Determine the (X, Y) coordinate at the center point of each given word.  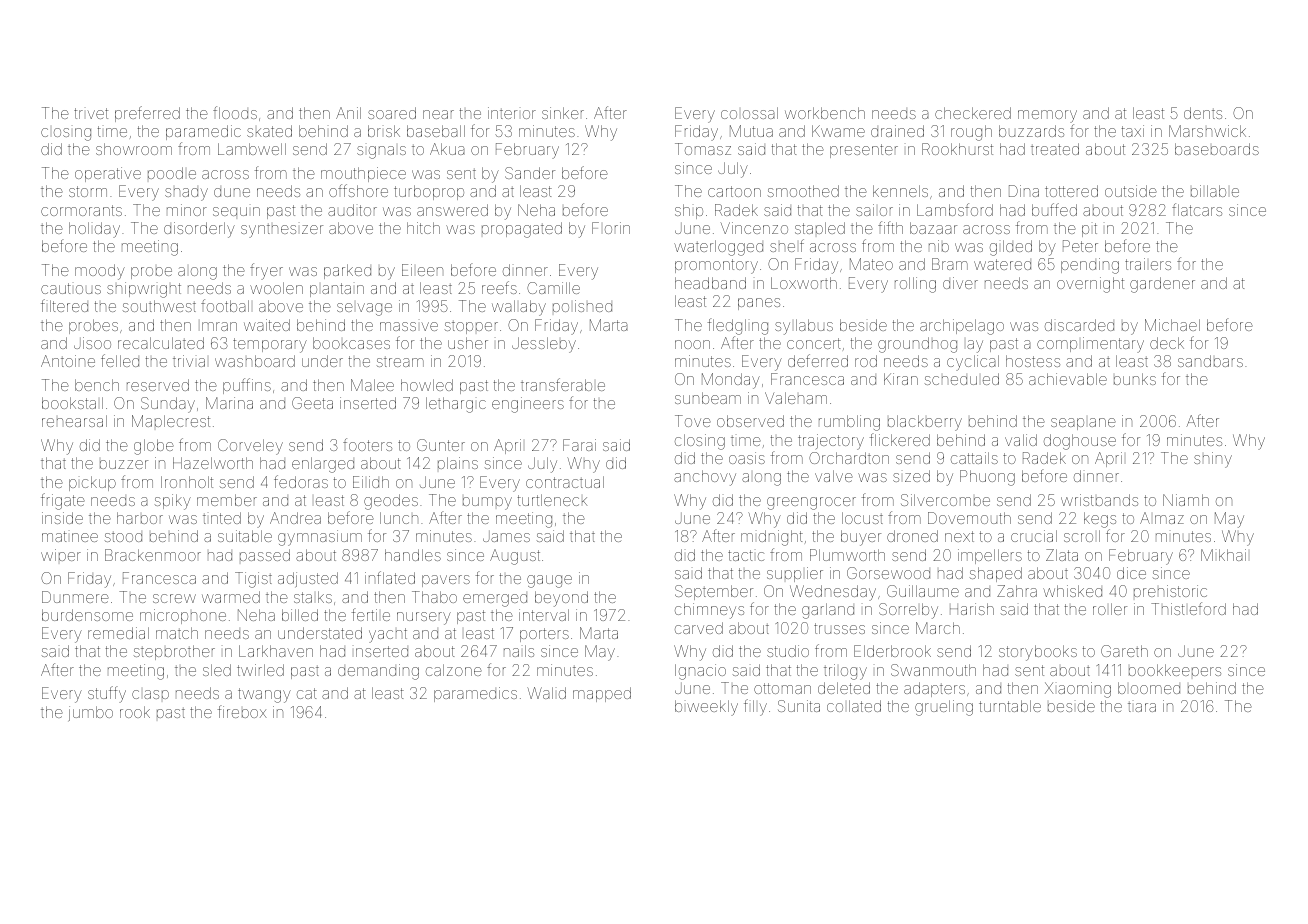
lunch (399, 518)
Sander (530, 173)
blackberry (925, 423)
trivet (91, 113)
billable (1215, 191)
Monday (731, 381)
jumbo (91, 713)
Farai (579, 445)
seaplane (1083, 424)
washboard (255, 361)
